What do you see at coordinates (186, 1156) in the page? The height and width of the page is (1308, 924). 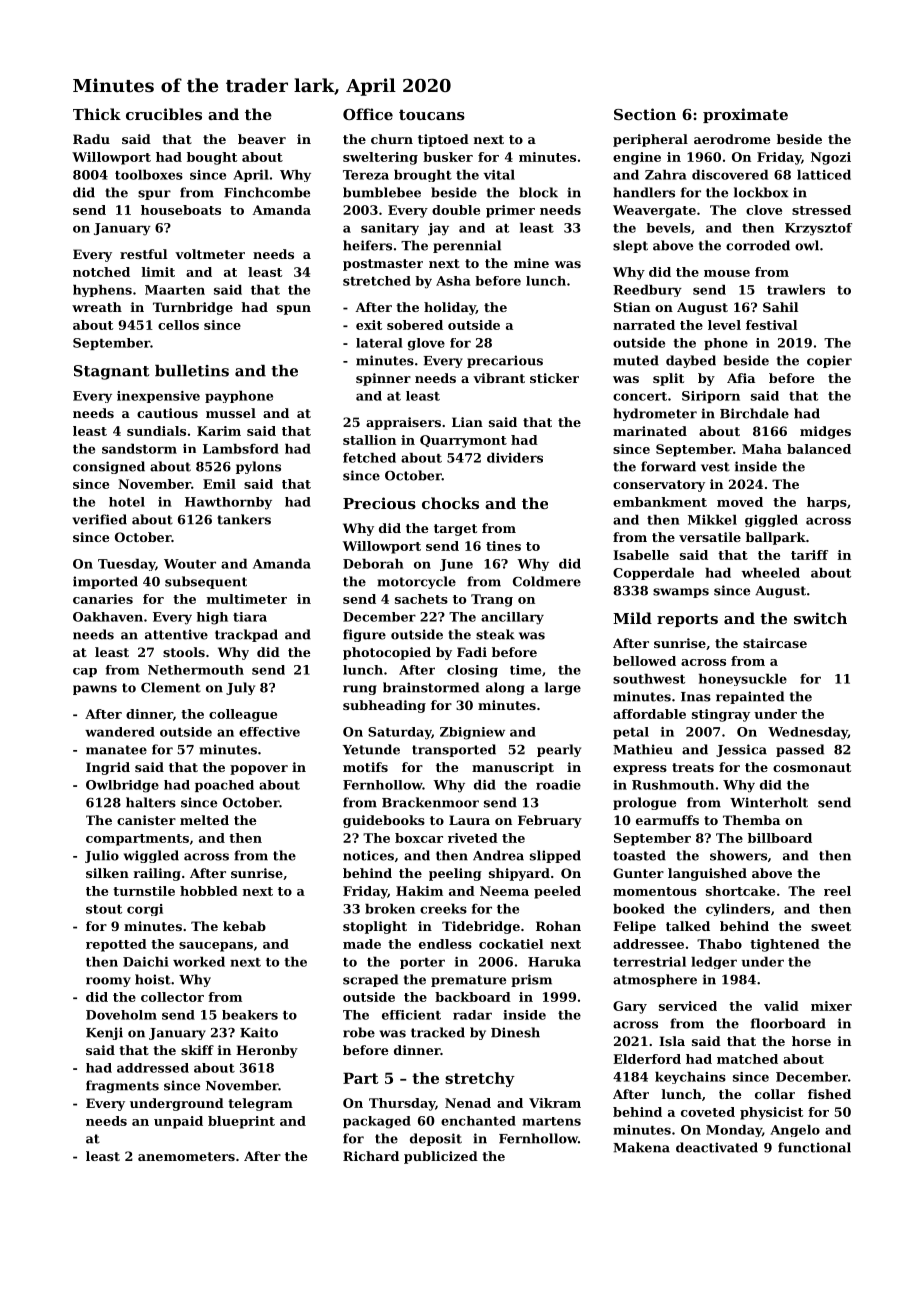 I see `anemometers` at bounding box center [186, 1156].
